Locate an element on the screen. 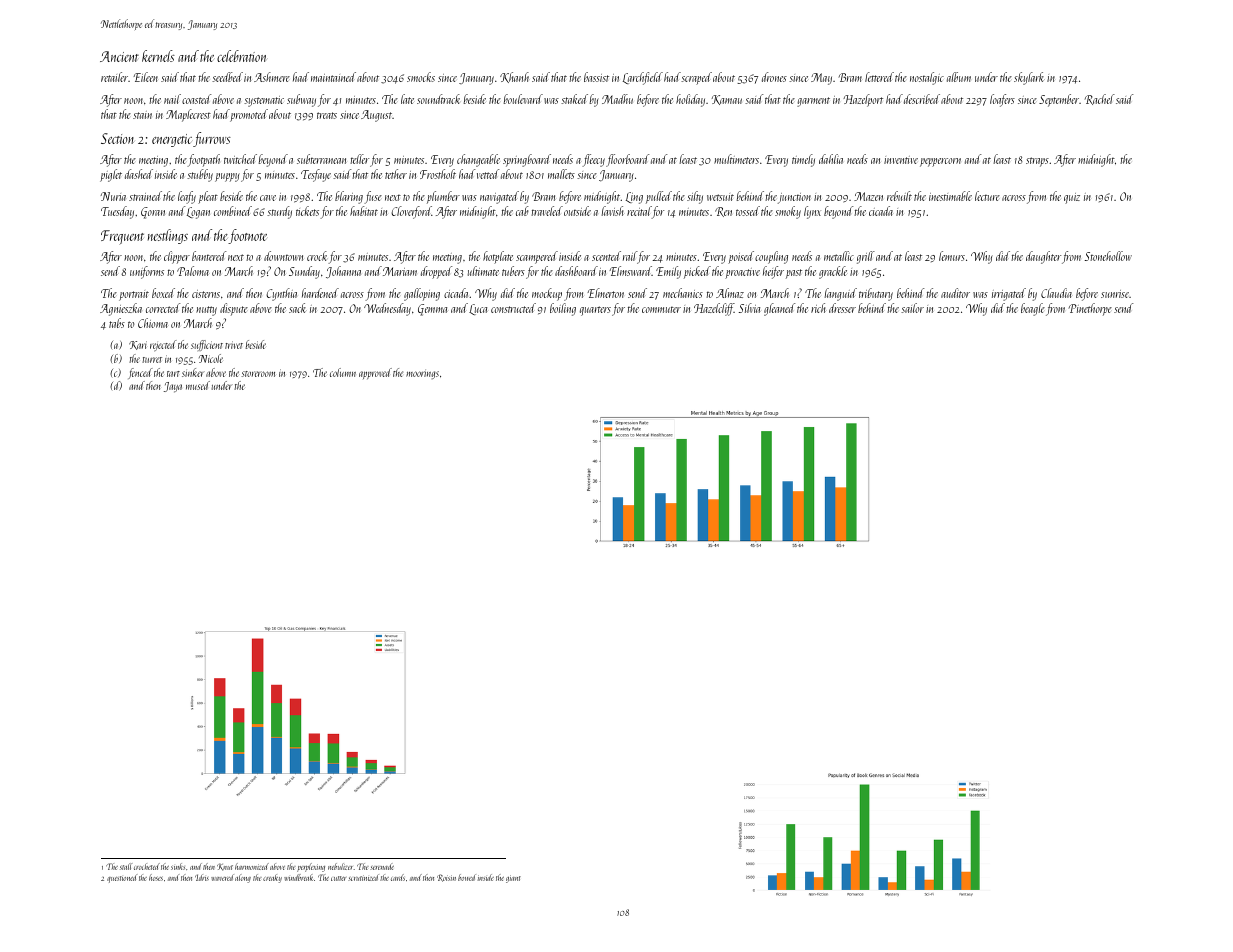 This screenshot has width=1233, height=952. Frequent is located at coordinates (122, 237).
